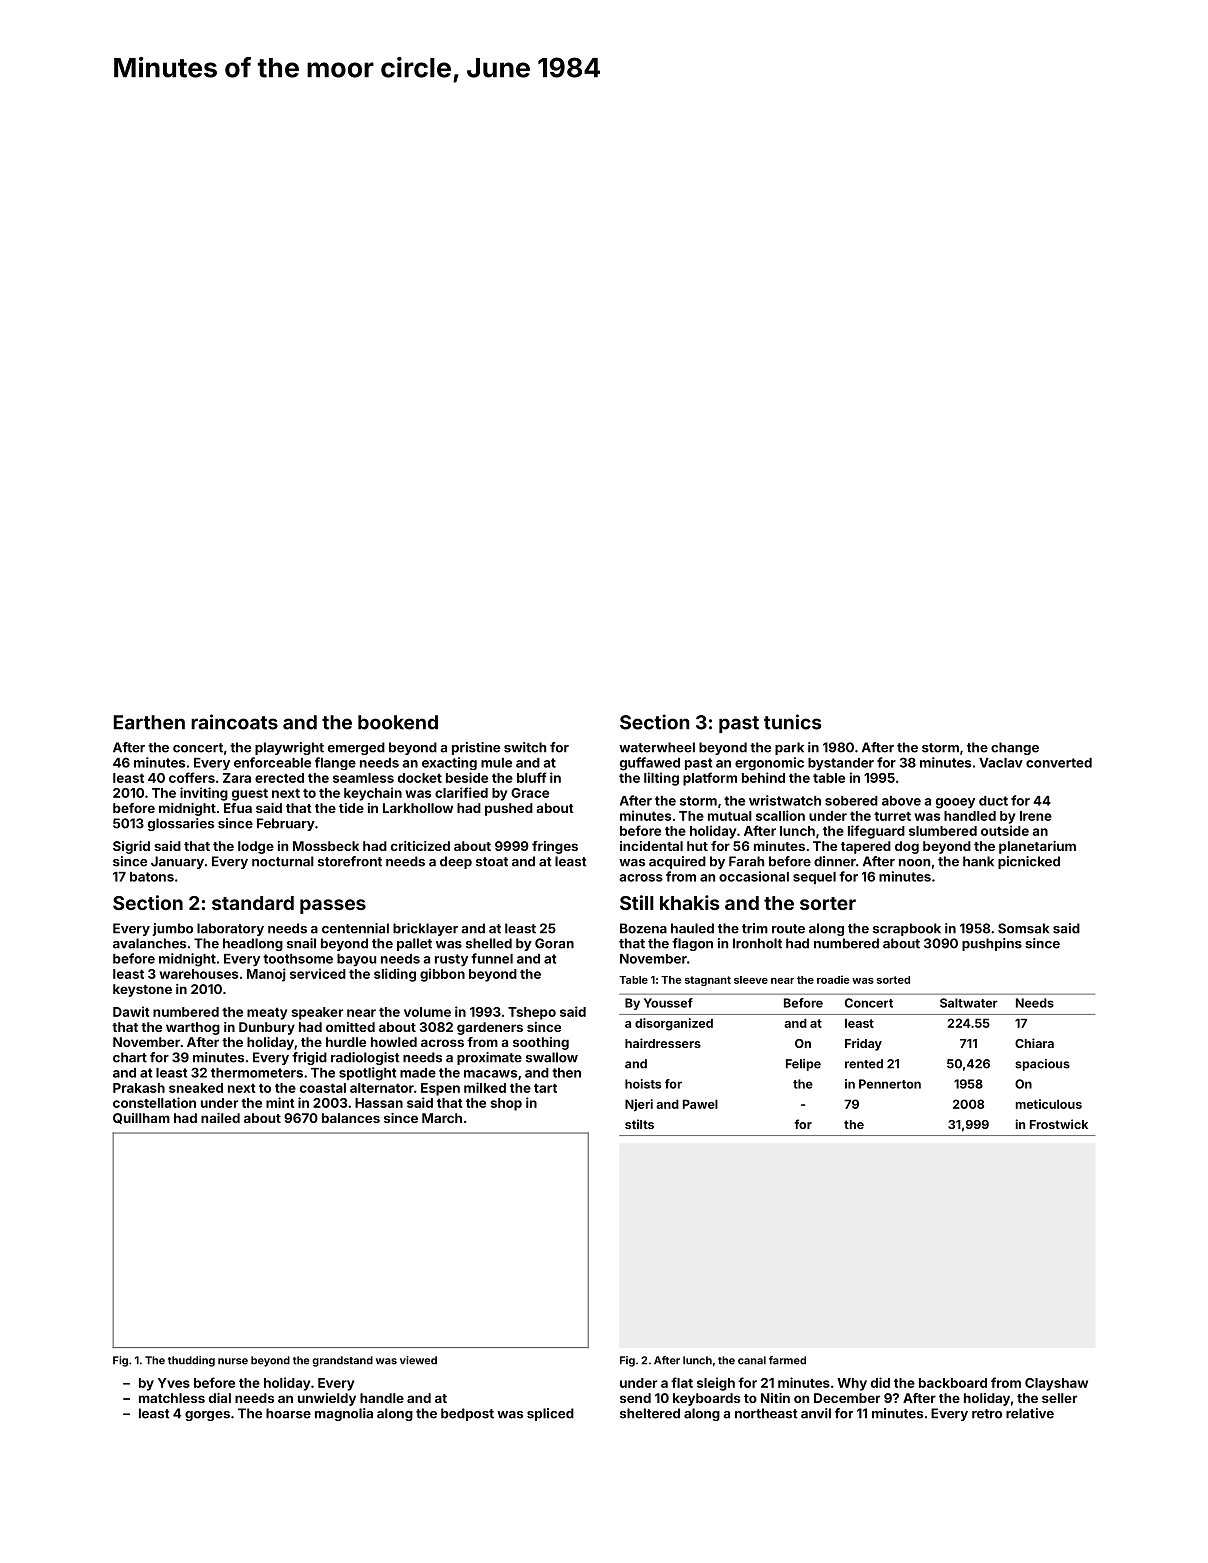  I want to click on nailed, so click(220, 1118).
